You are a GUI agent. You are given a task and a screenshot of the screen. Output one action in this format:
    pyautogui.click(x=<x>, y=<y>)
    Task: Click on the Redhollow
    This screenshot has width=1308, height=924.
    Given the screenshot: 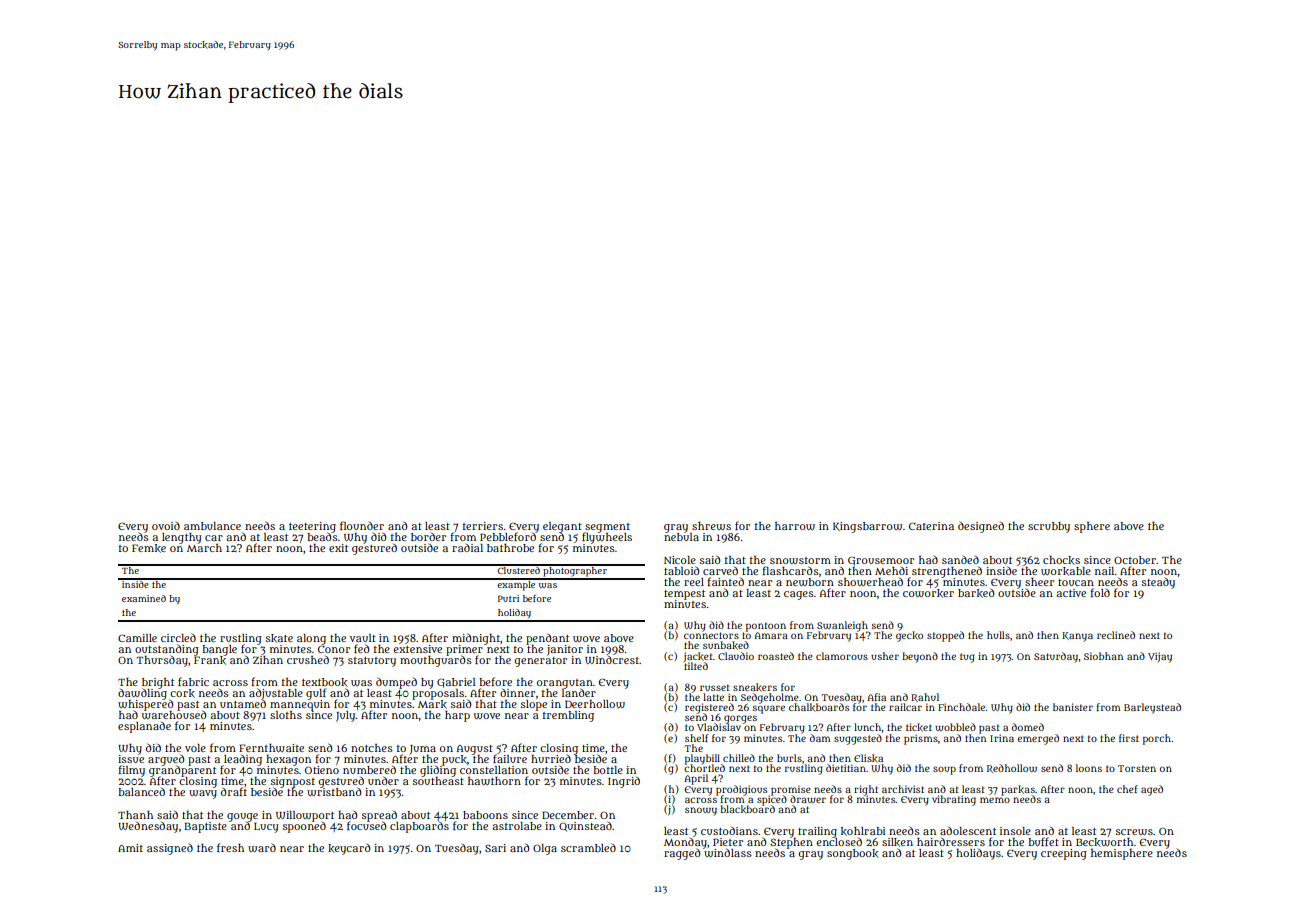 What is the action you would take?
    pyautogui.click(x=1012, y=768)
